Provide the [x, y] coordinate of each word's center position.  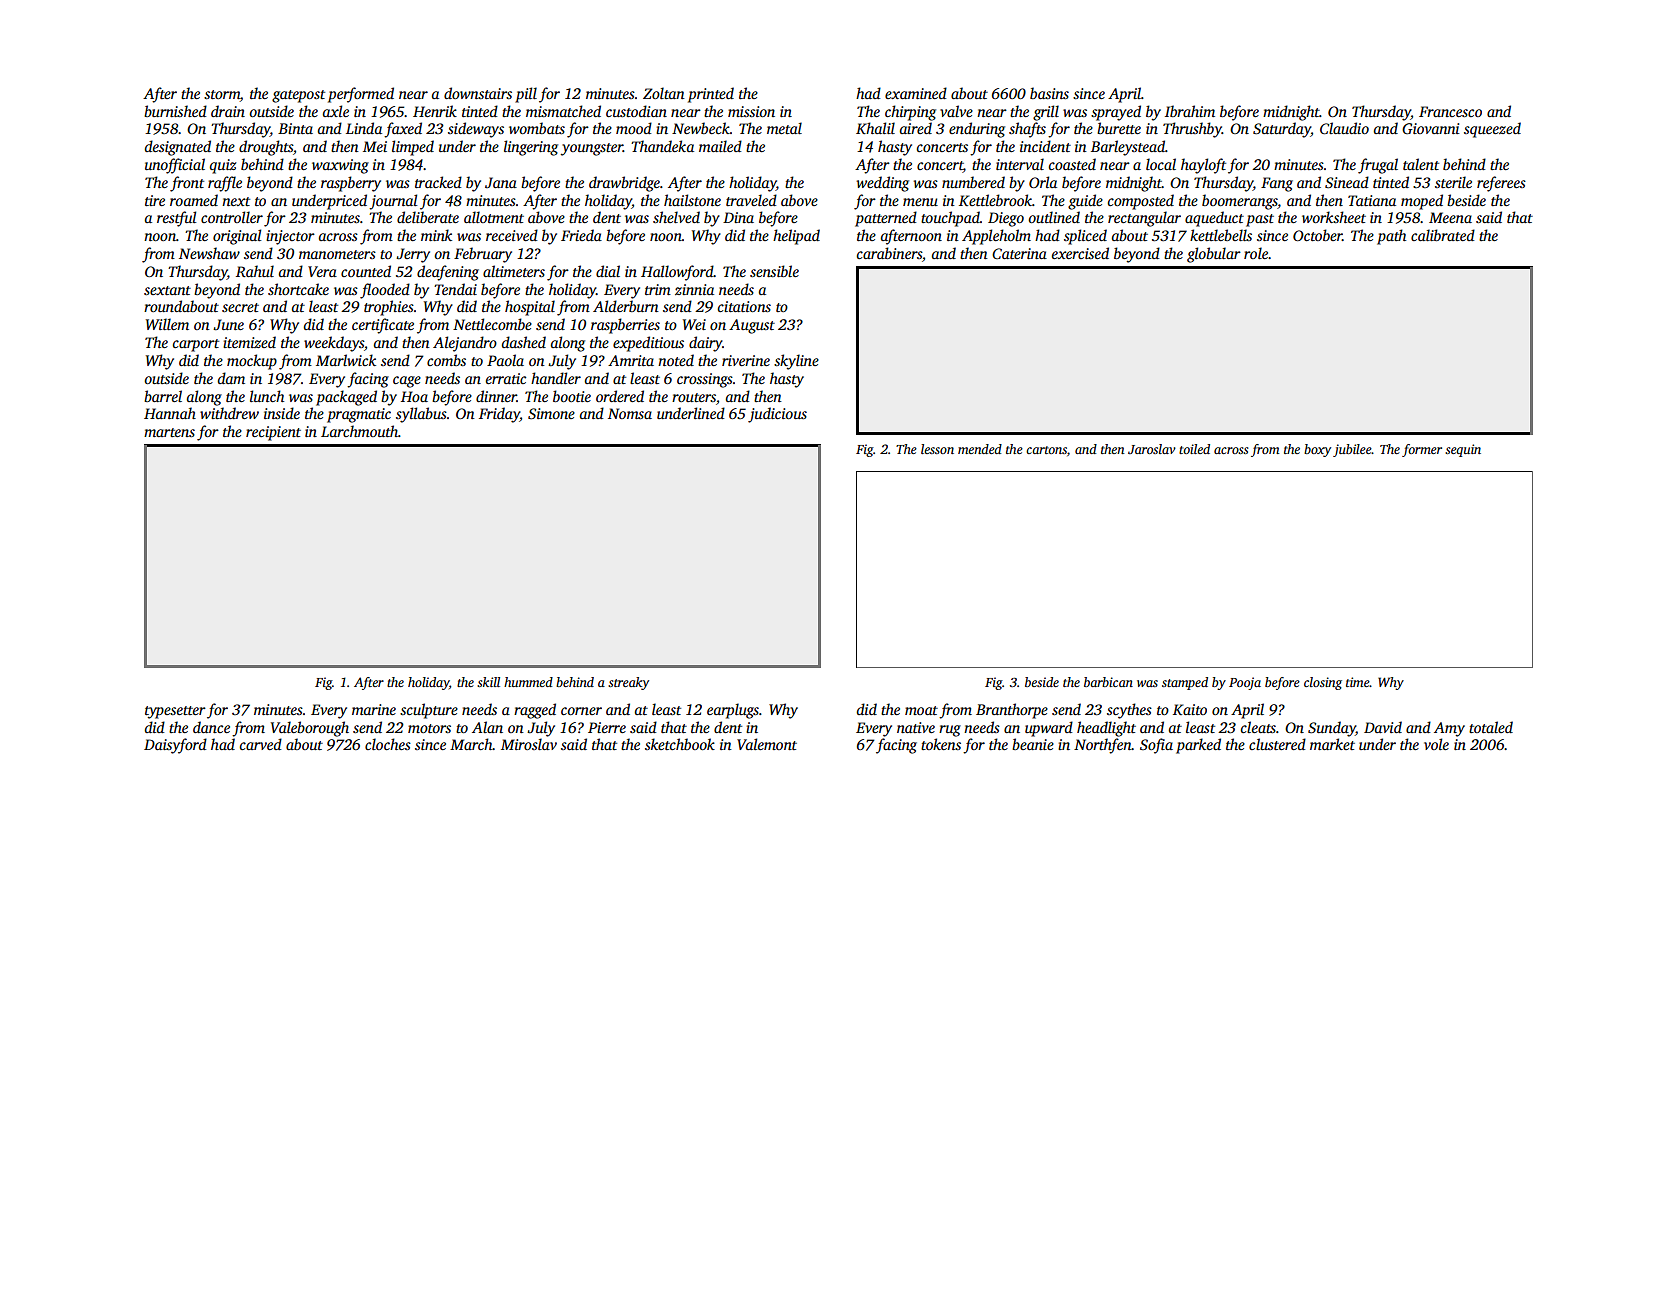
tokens [941, 744]
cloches [388, 744]
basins [1049, 93]
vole [1436, 744]
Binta [295, 128]
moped [1422, 202]
